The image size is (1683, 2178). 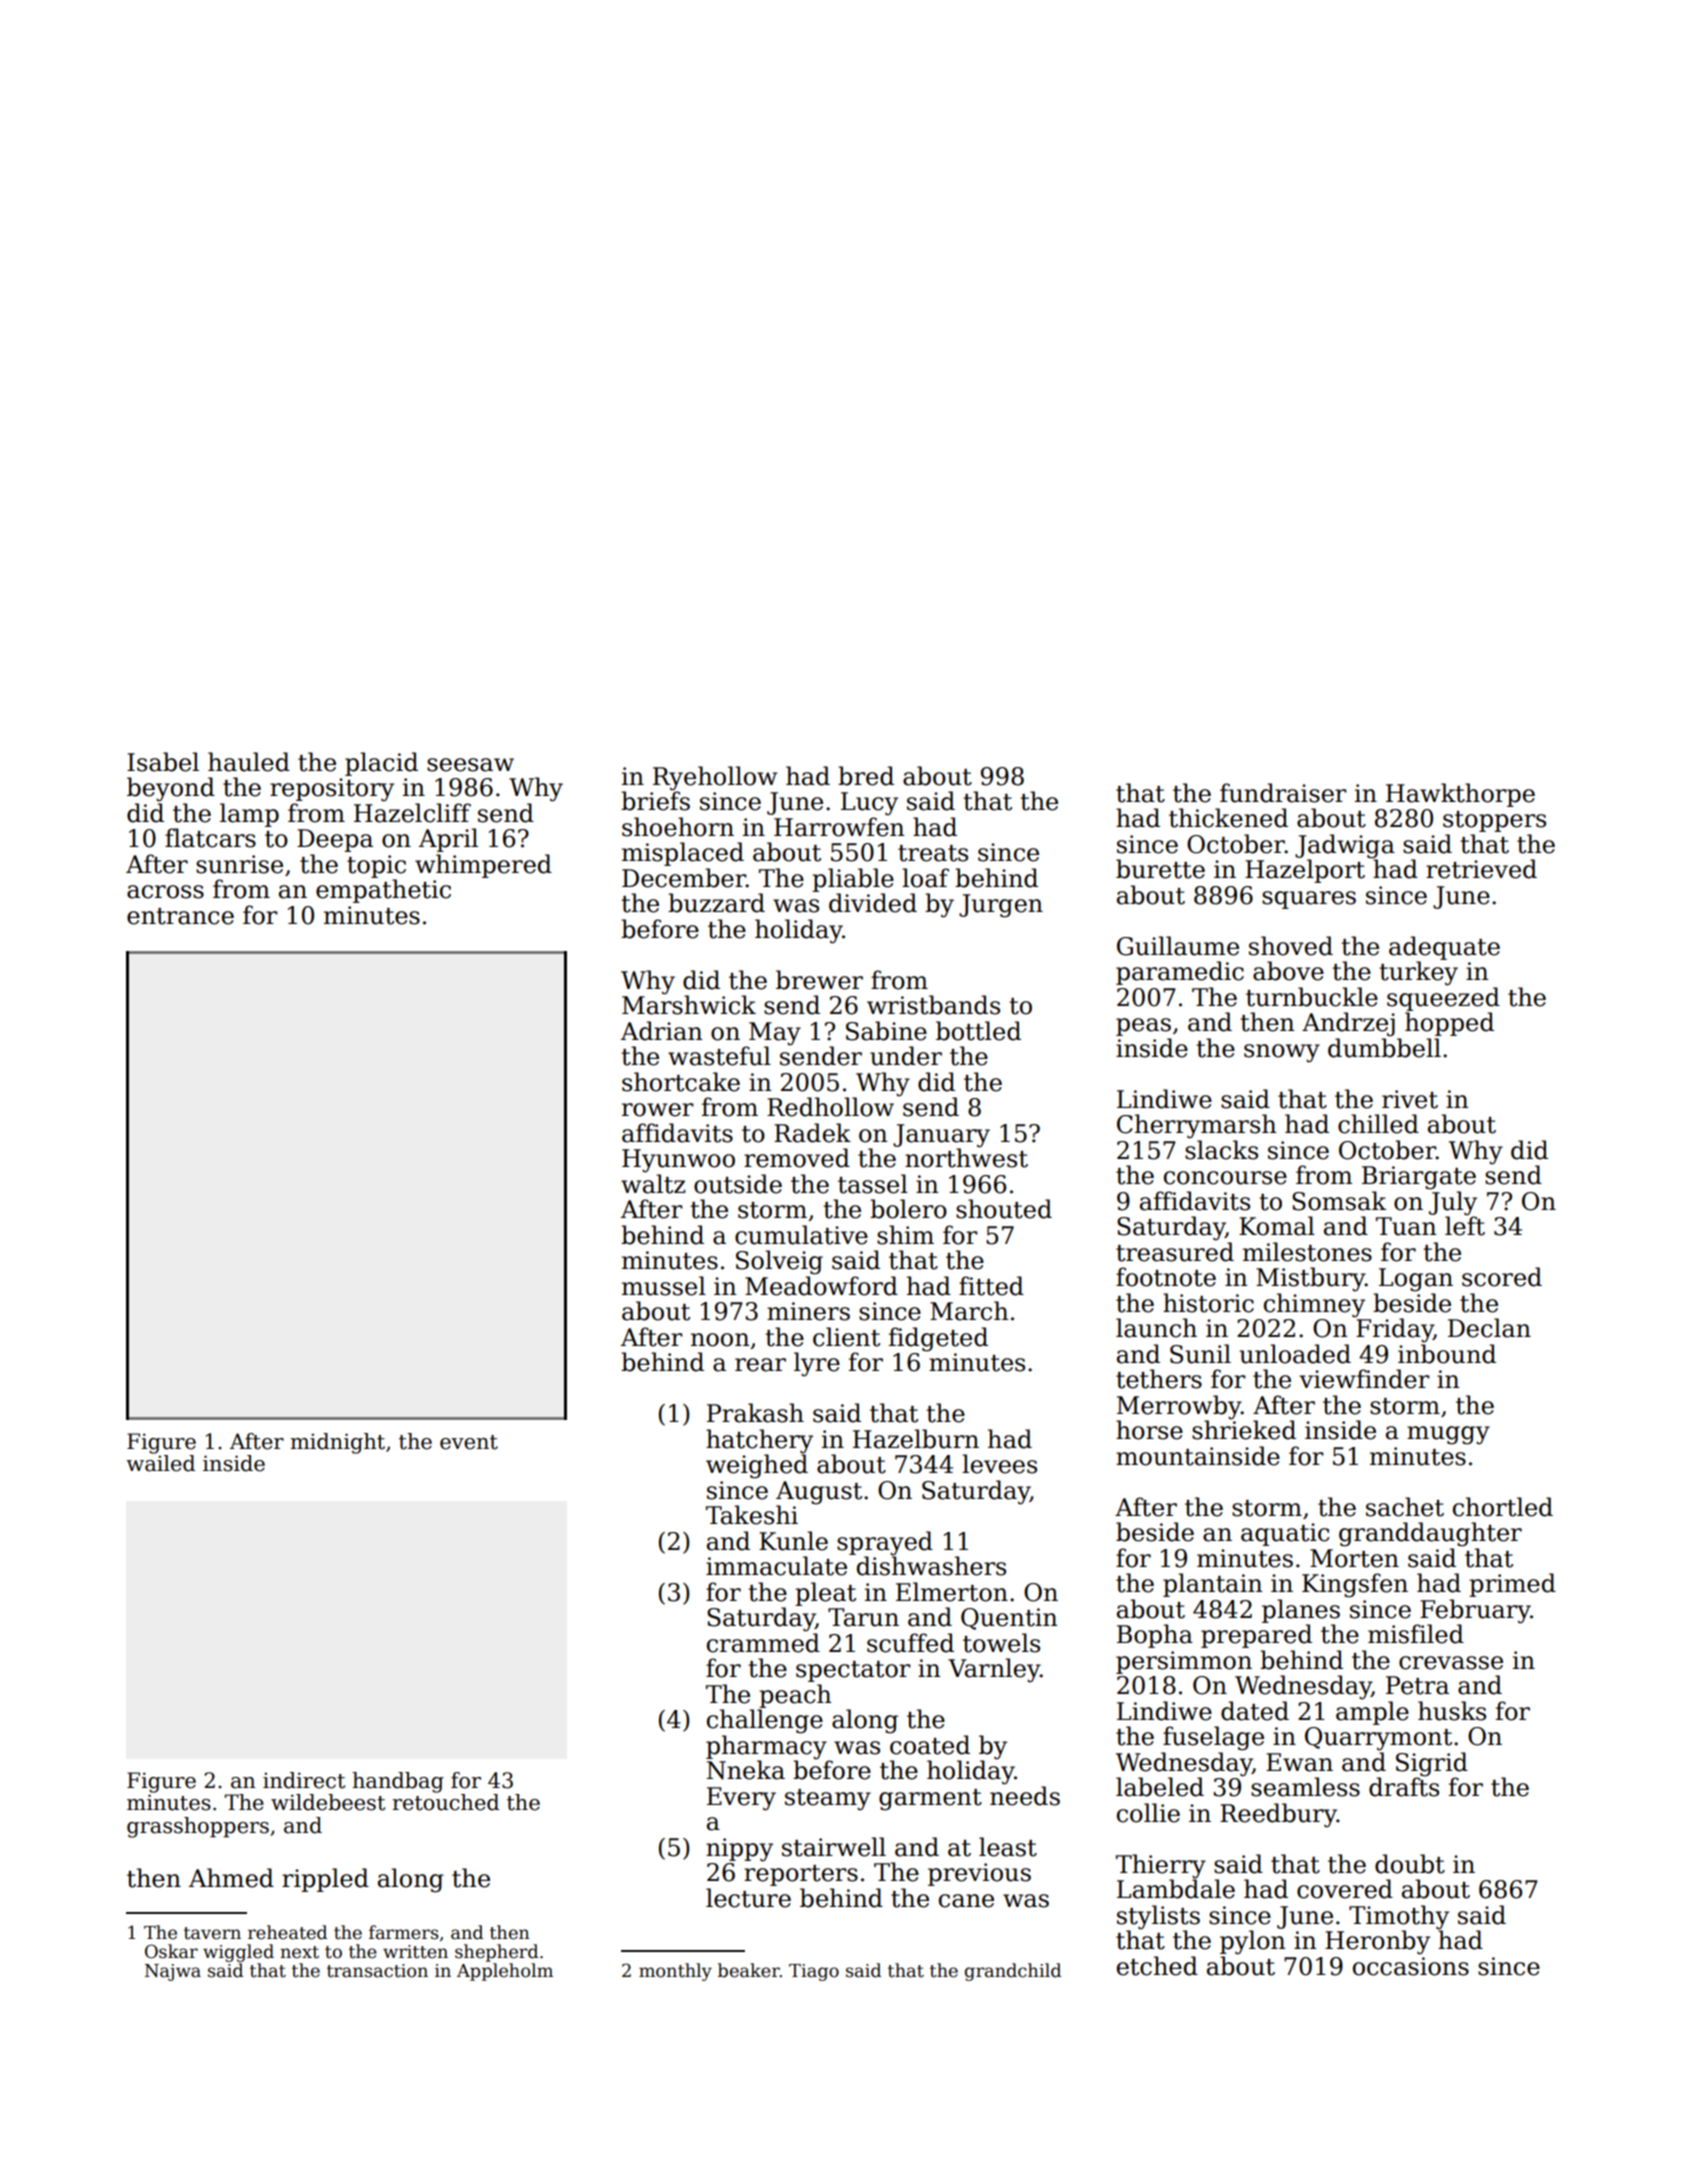 What do you see at coordinates (715, 778) in the page?
I see `Ryehollow` at bounding box center [715, 778].
